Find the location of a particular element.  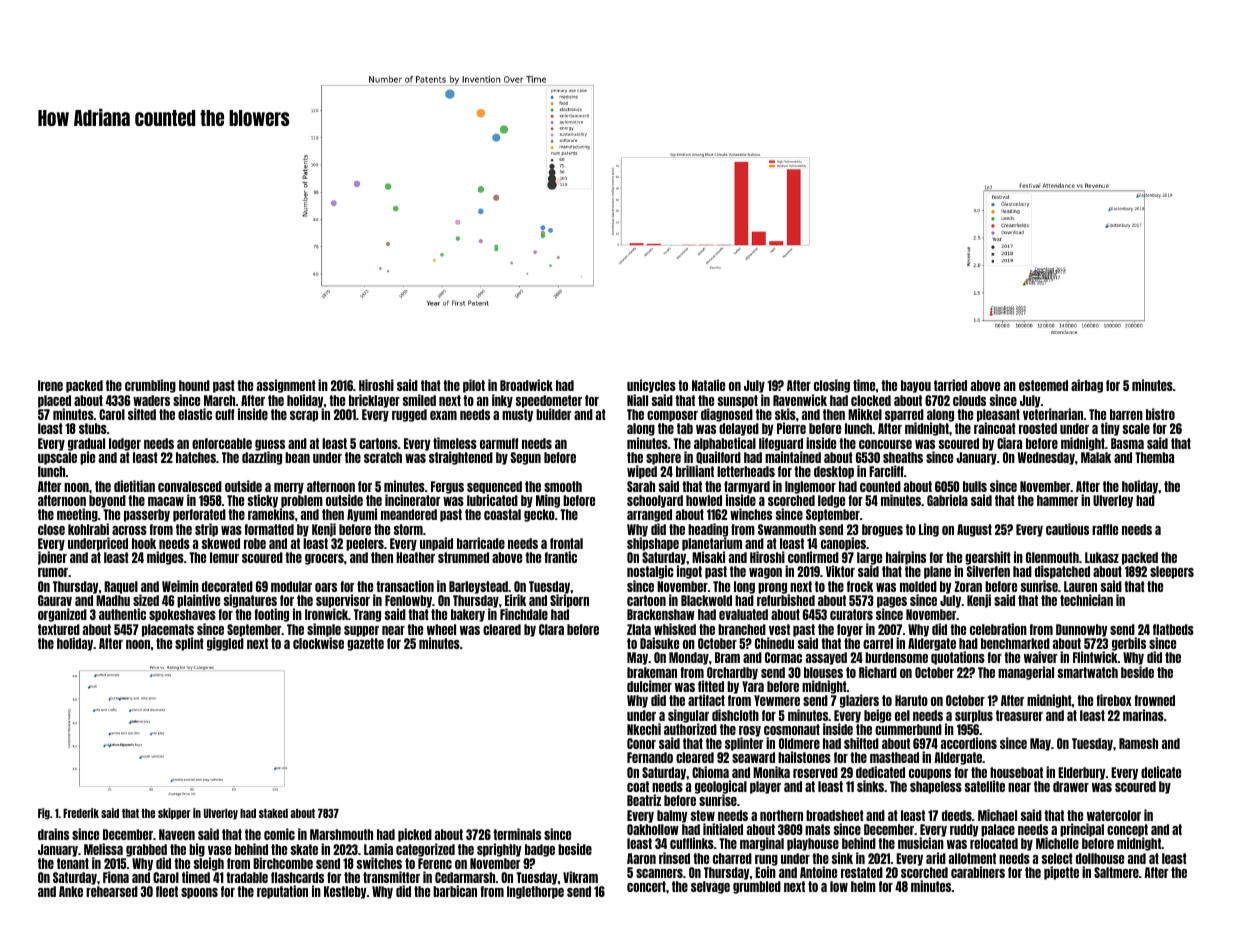

selvage is located at coordinates (710, 887).
